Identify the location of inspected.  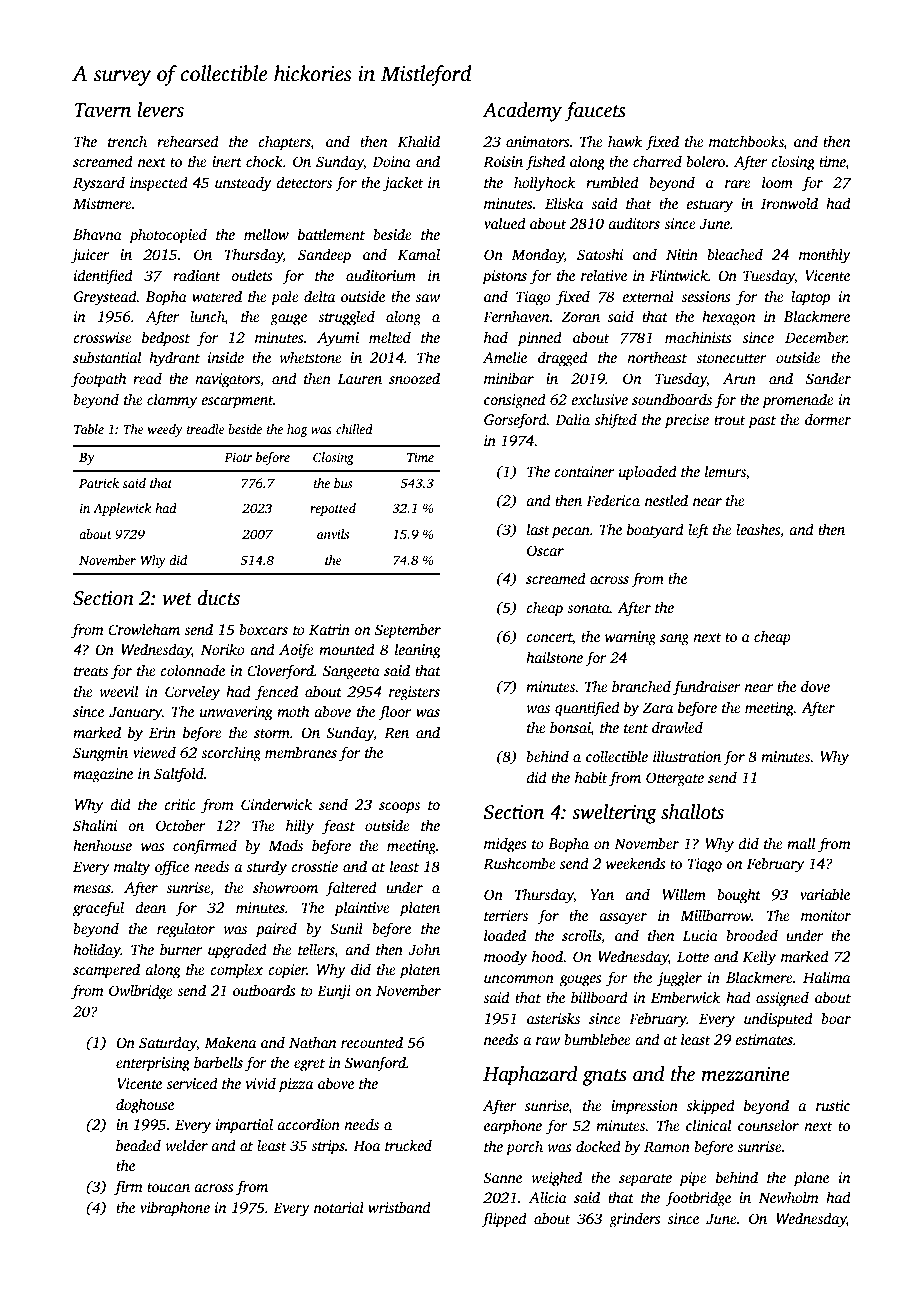
(159, 184).
